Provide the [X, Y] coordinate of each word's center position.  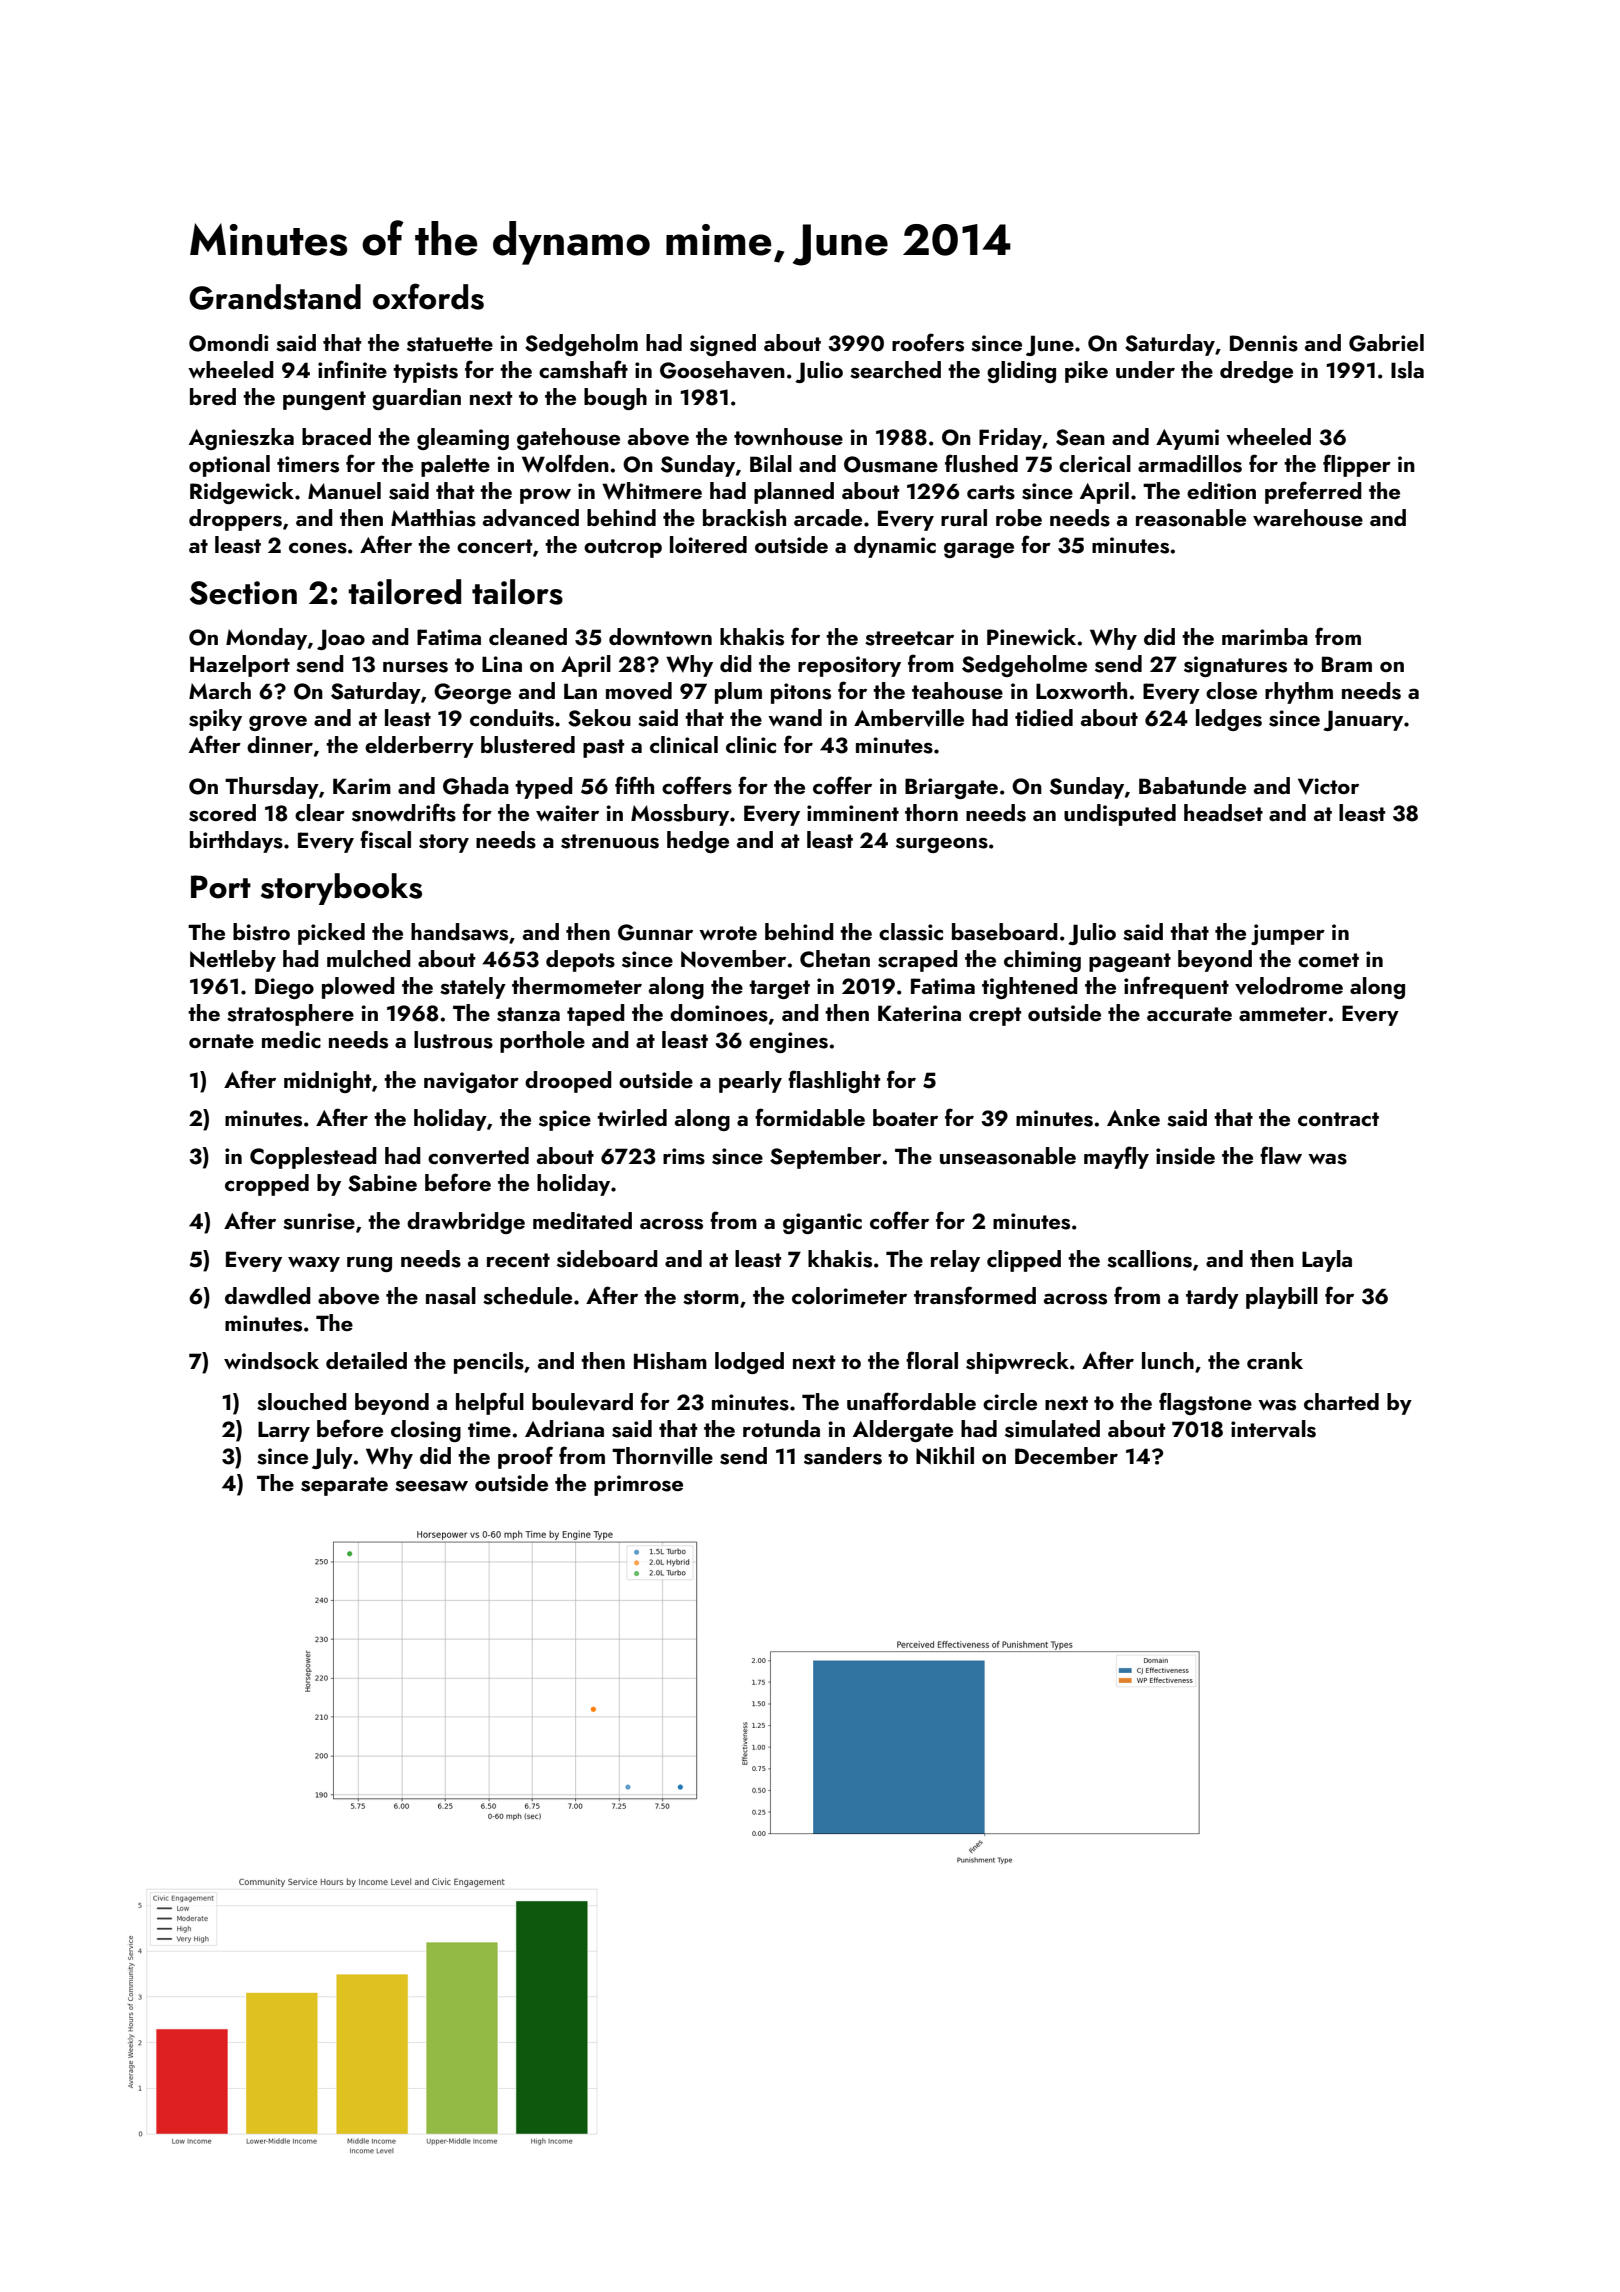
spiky [215, 720]
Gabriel [1386, 343]
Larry [284, 1431]
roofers [928, 342]
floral [932, 1360]
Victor [1328, 786]
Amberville [909, 718]
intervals [1273, 1429]
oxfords [428, 296]
